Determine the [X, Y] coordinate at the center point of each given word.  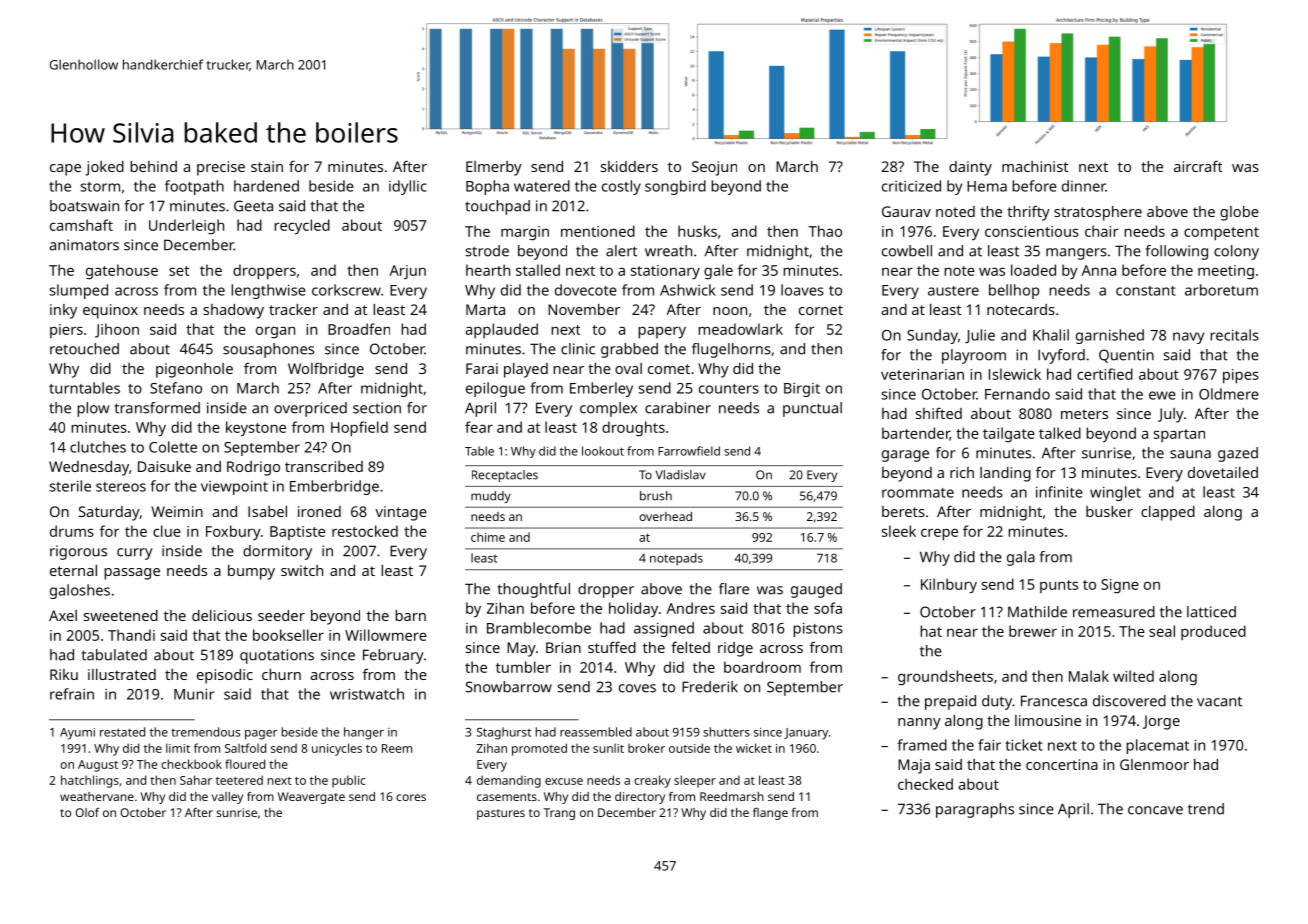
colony [1236, 252]
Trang [559, 814]
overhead [665, 516]
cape [65, 170]
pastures [501, 814]
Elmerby [494, 168]
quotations [277, 656]
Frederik [710, 687]
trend [1206, 809]
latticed [1211, 612]
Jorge [1161, 722]
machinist [1035, 166]
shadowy [233, 311]
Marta [485, 309]
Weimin [177, 511]
